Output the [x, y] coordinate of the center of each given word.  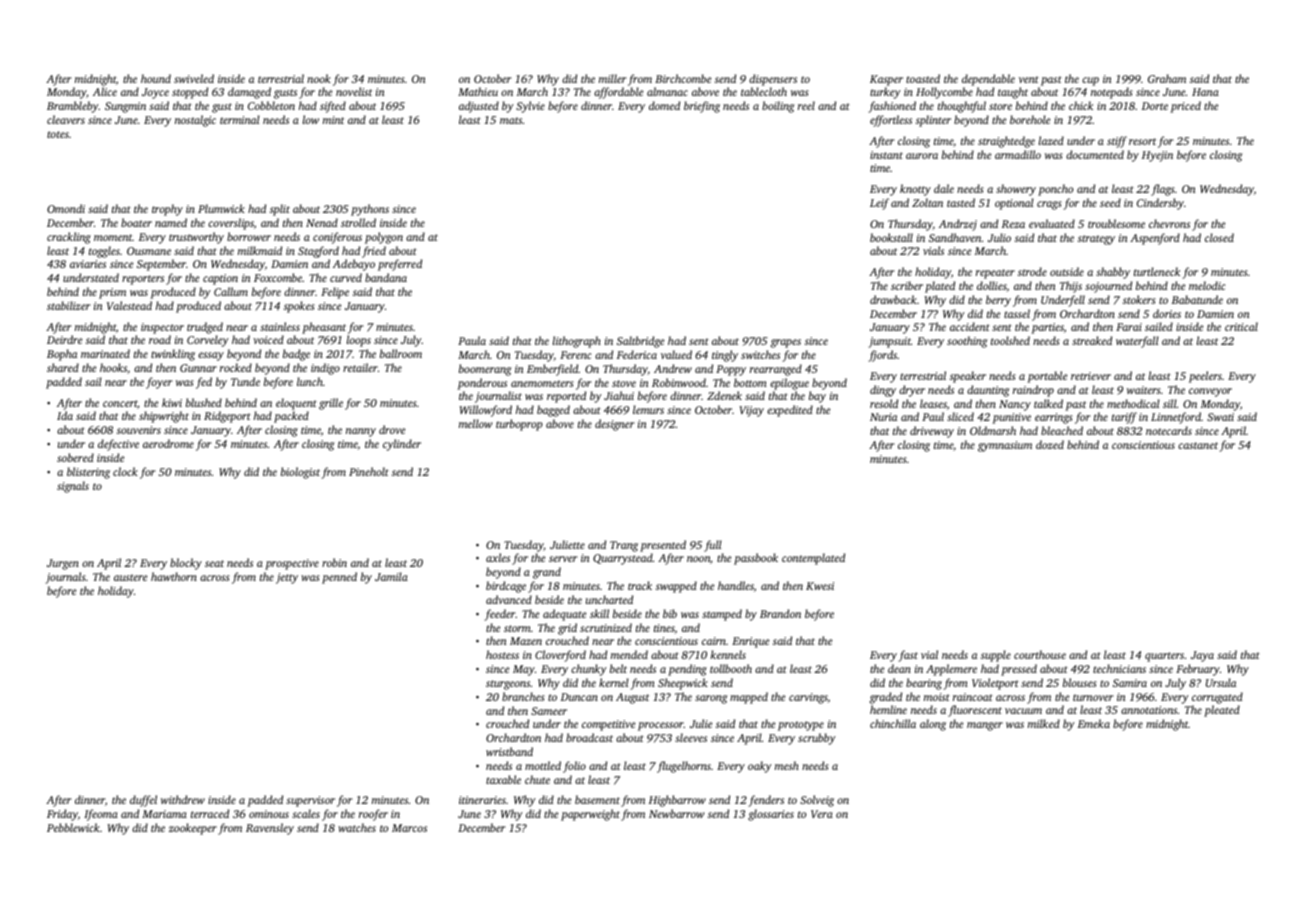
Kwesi [820, 586]
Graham [1167, 78]
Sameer [549, 711]
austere [131, 577]
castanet [1198, 445]
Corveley [207, 341]
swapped [676, 587]
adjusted [479, 107]
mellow [476, 423]
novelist [354, 91]
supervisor [310, 801]
